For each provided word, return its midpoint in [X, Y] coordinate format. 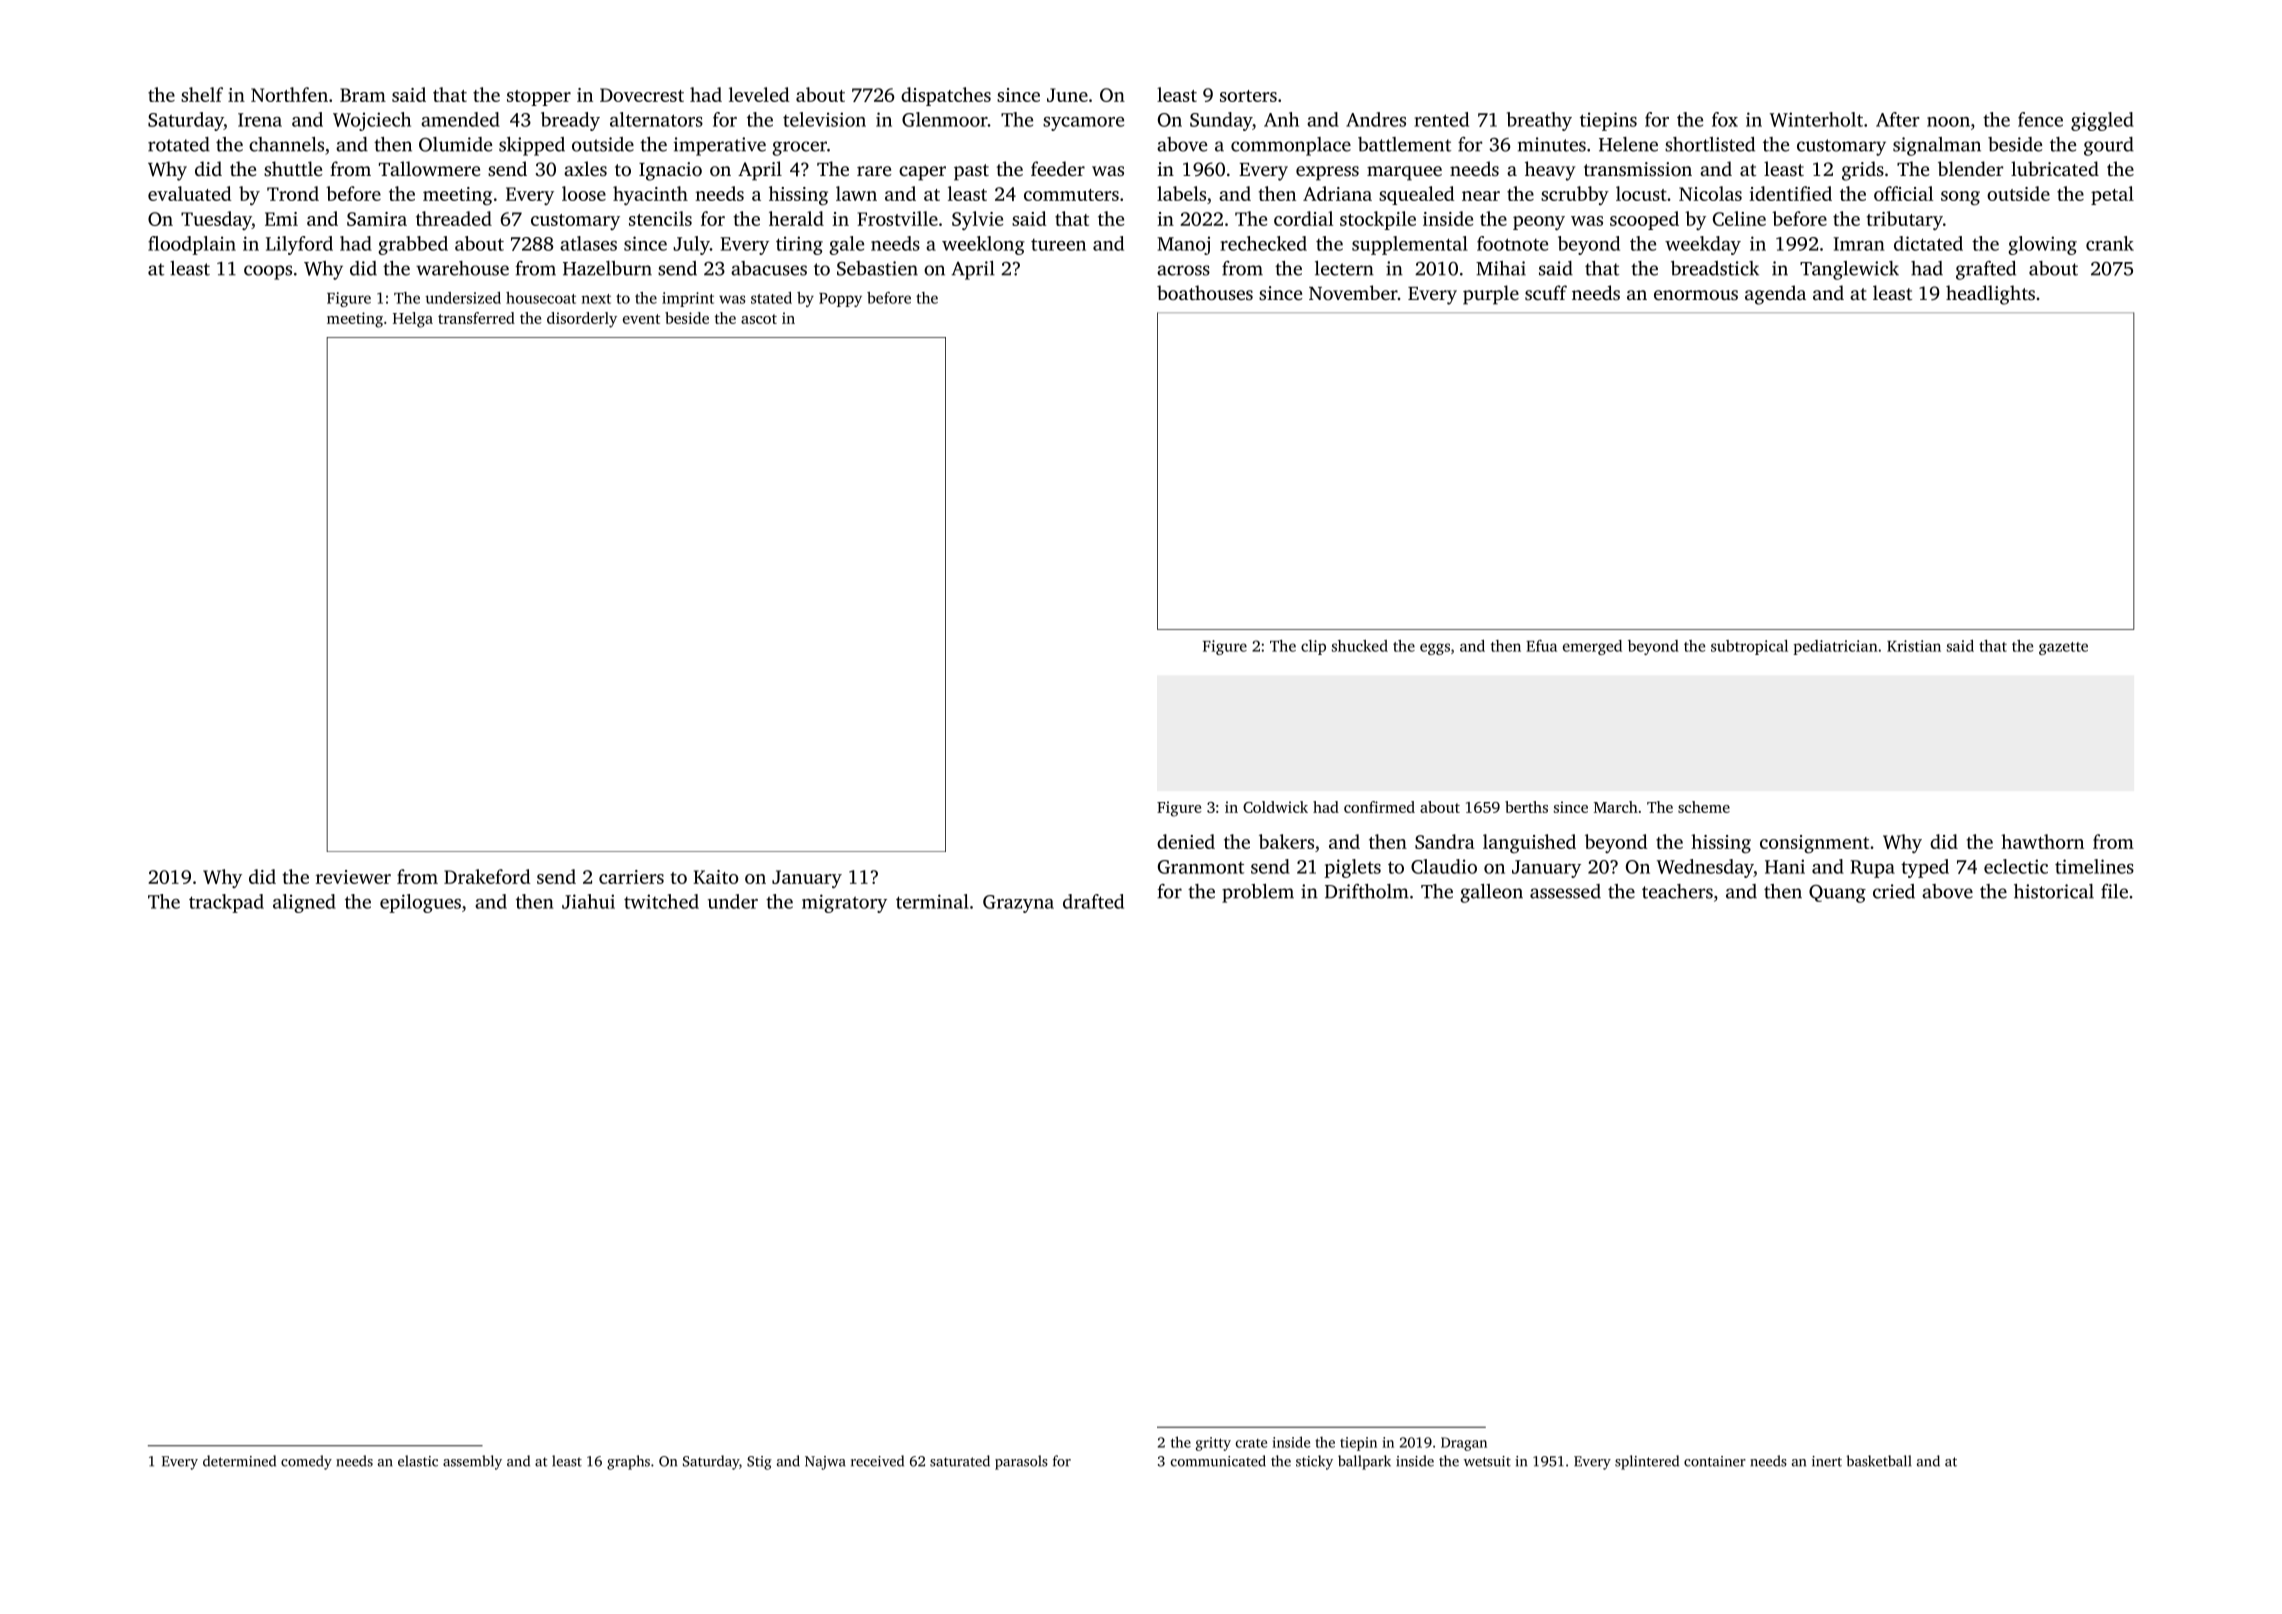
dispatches [946, 96]
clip [1313, 647]
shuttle [293, 168]
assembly [472, 1462]
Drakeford [487, 876]
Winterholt [1816, 119]
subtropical [1749, 647]
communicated [1218, 1461]
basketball [1879, 1461]
